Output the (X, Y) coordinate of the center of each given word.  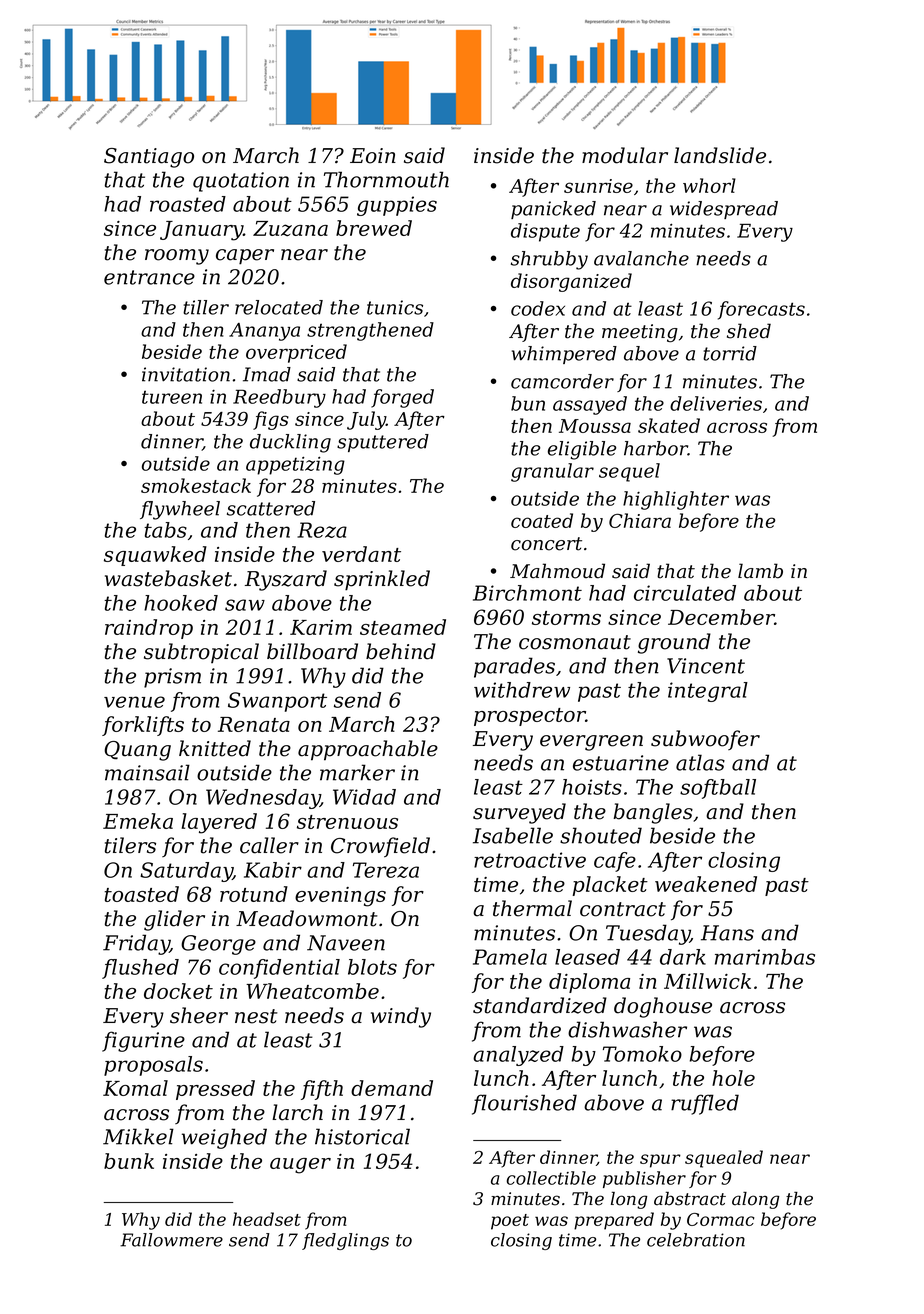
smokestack (196, 485)
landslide (720, 155)
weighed (224, 1138)
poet (510, 1222)
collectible (551, 1178)
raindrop (149, 629)
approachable (368, 750)
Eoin (373, 156)
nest (256, 1016)
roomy (177, 257)
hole (733, 1078)
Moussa (595, 426)
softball (718, 789)
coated (542, 520)
